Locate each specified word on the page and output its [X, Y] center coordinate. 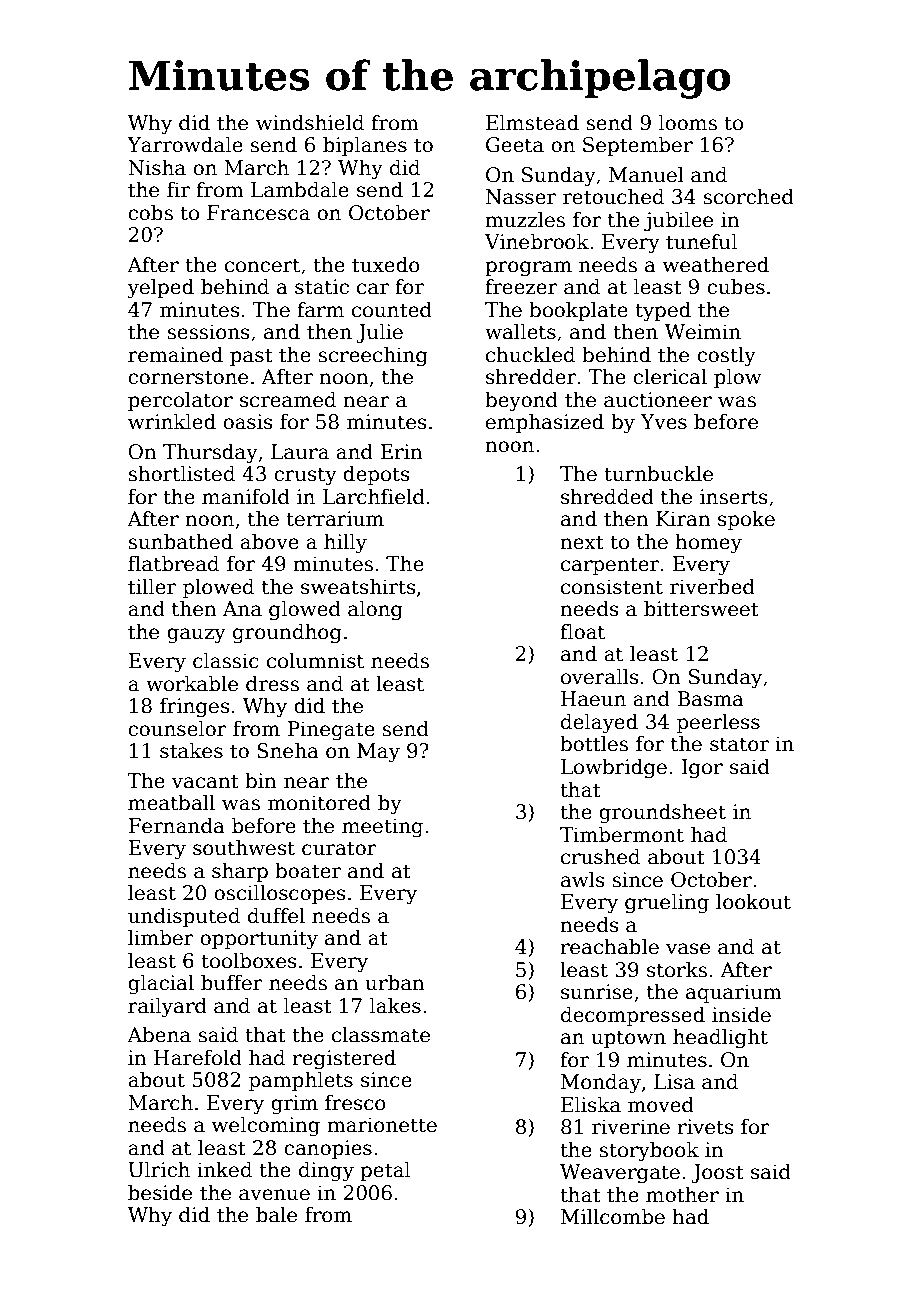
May [378, 753]
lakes [395, 1005]
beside [160, 1192]
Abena [159, 1034]
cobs [150, 212]
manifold [246, 496]
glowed [305, 610]
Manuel [646, 174]
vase [688, 949]
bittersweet [701, 608]
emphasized [545, 423]
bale [276, 1214]
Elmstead [532, 122]
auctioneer [658, 400]
